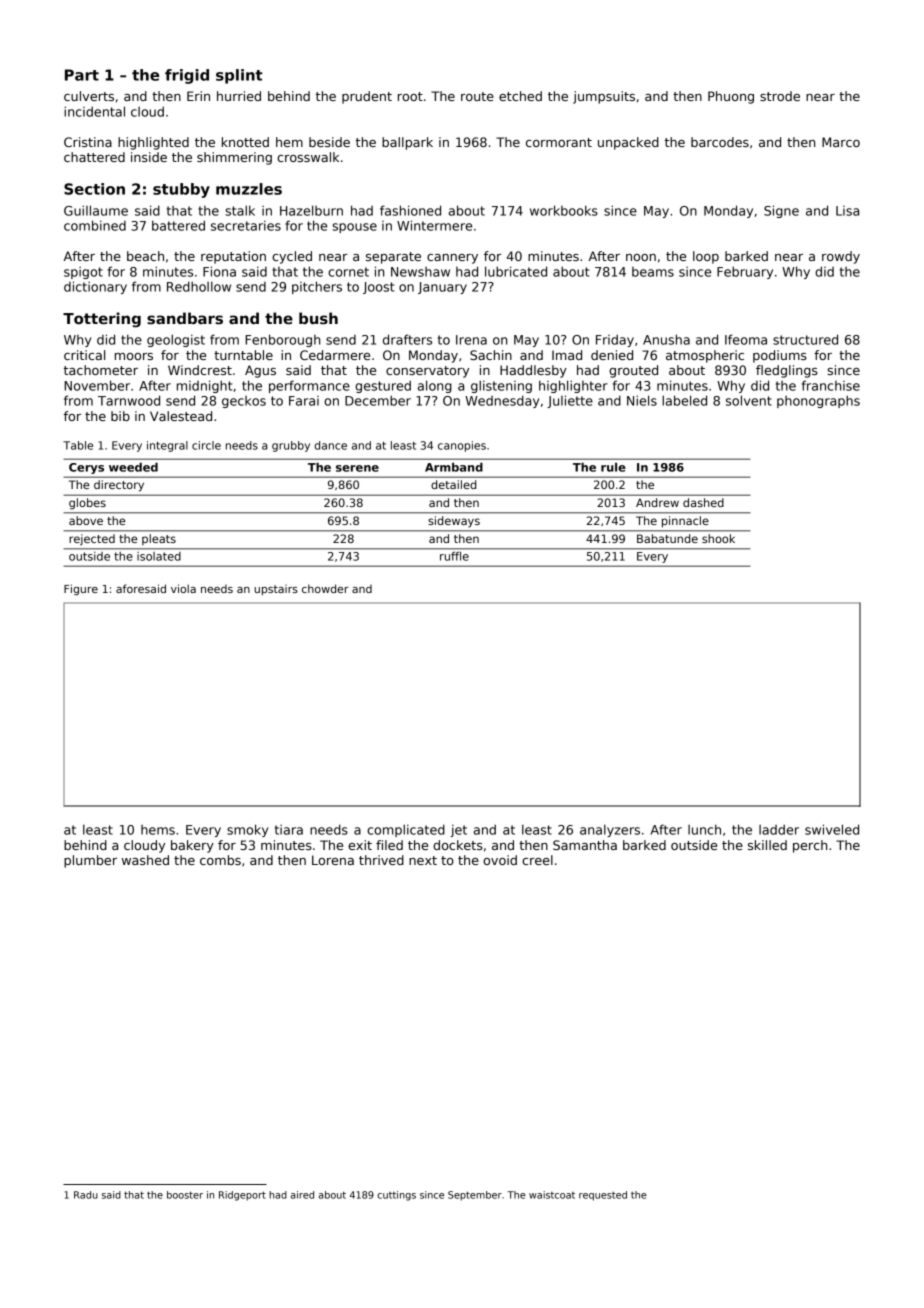  What do you see at coordinates (145, 860) in the screenshot?
I see `washed` at bounding box center [145, 860].
